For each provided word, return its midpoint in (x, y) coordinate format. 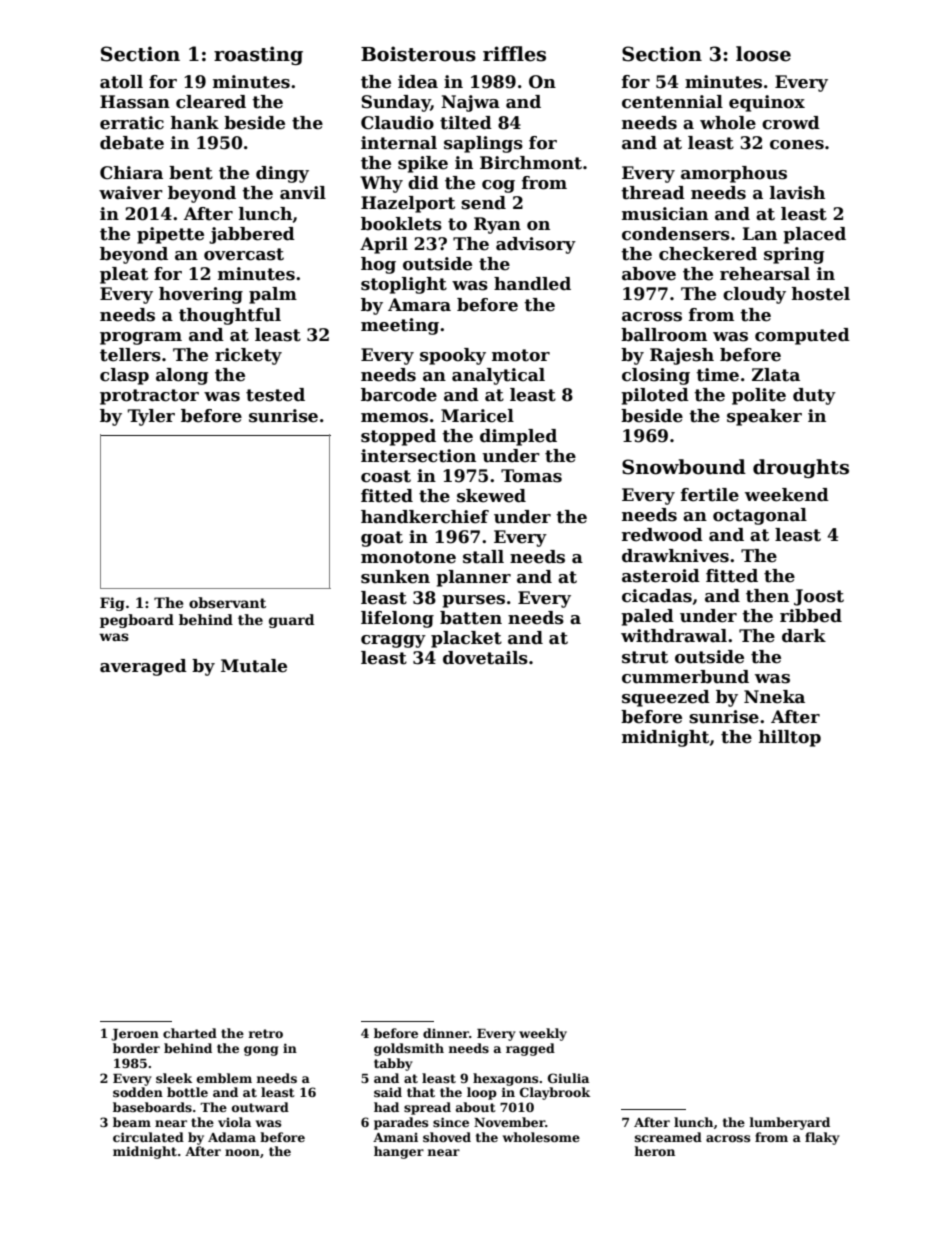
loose (763, 54)
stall (483, 557)
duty (814, 396)
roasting (258, 55)
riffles (514, 54)
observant (227, 602)
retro (265, 1033)
